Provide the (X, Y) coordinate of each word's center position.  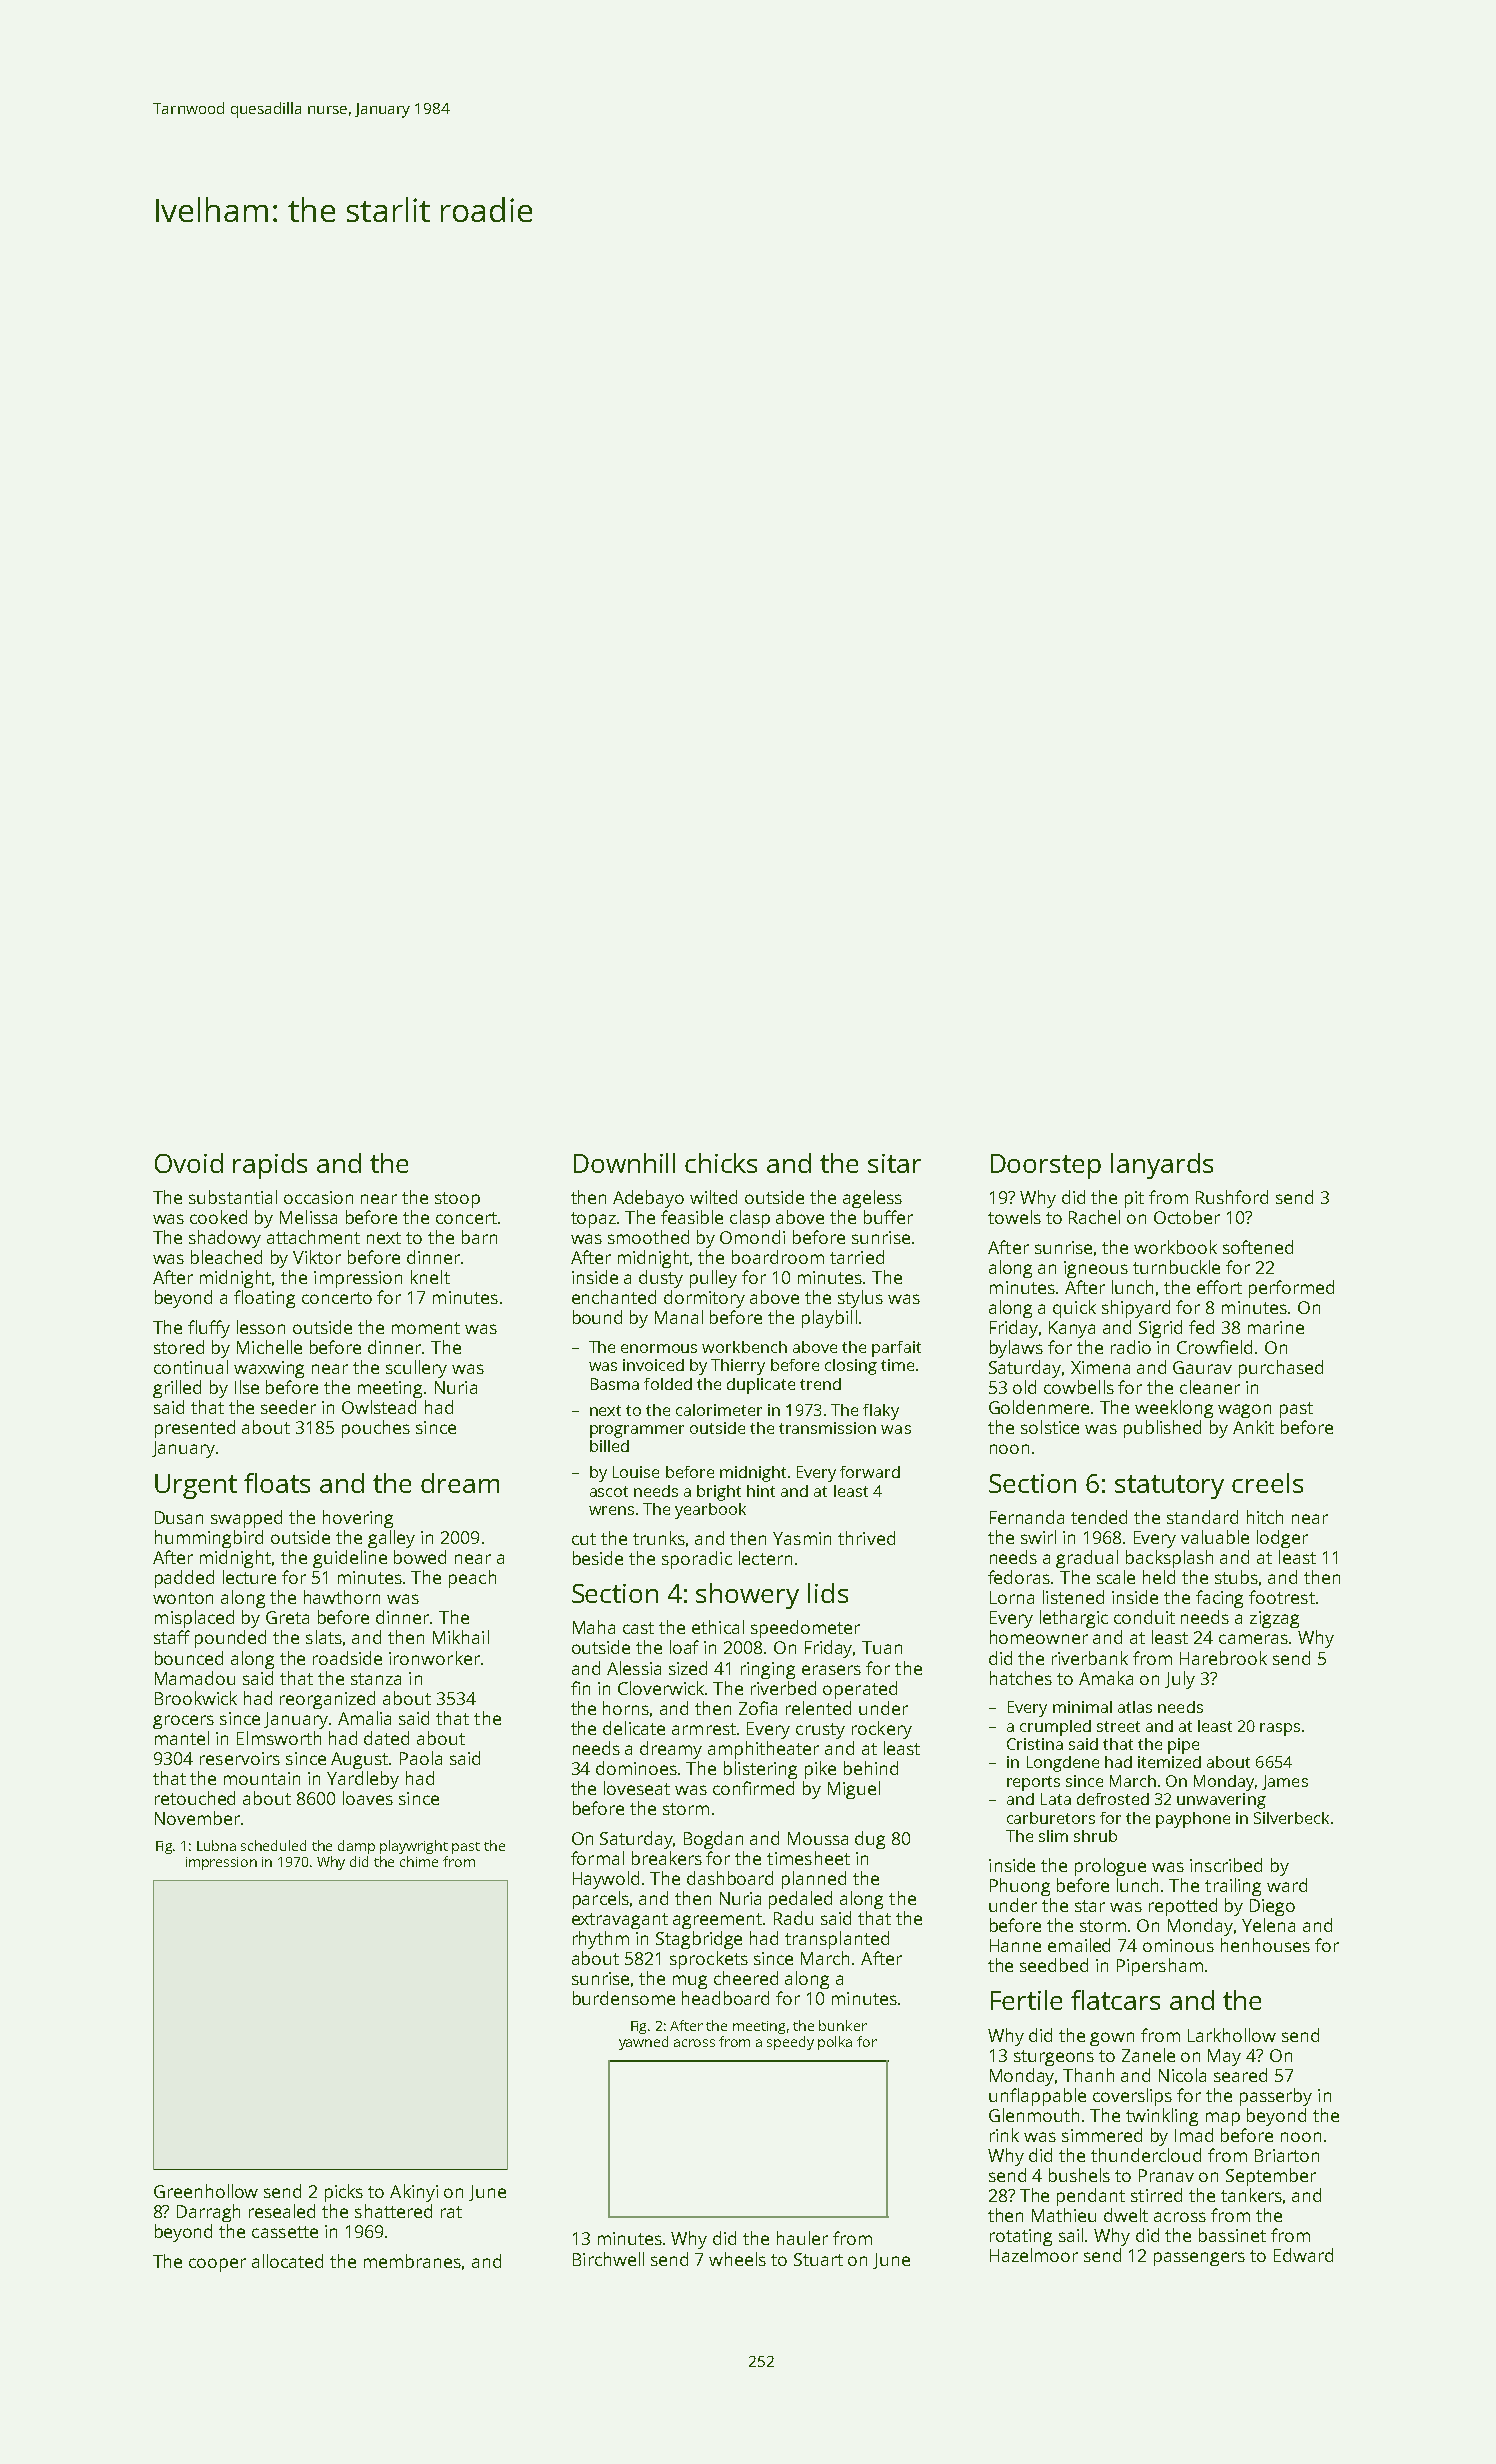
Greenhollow (206, 2191)
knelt (430, 1277)
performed (1291, 1289)
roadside (347, 1658)
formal (597, 1858)
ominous (1178, 1945)
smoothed (648, 1237)
